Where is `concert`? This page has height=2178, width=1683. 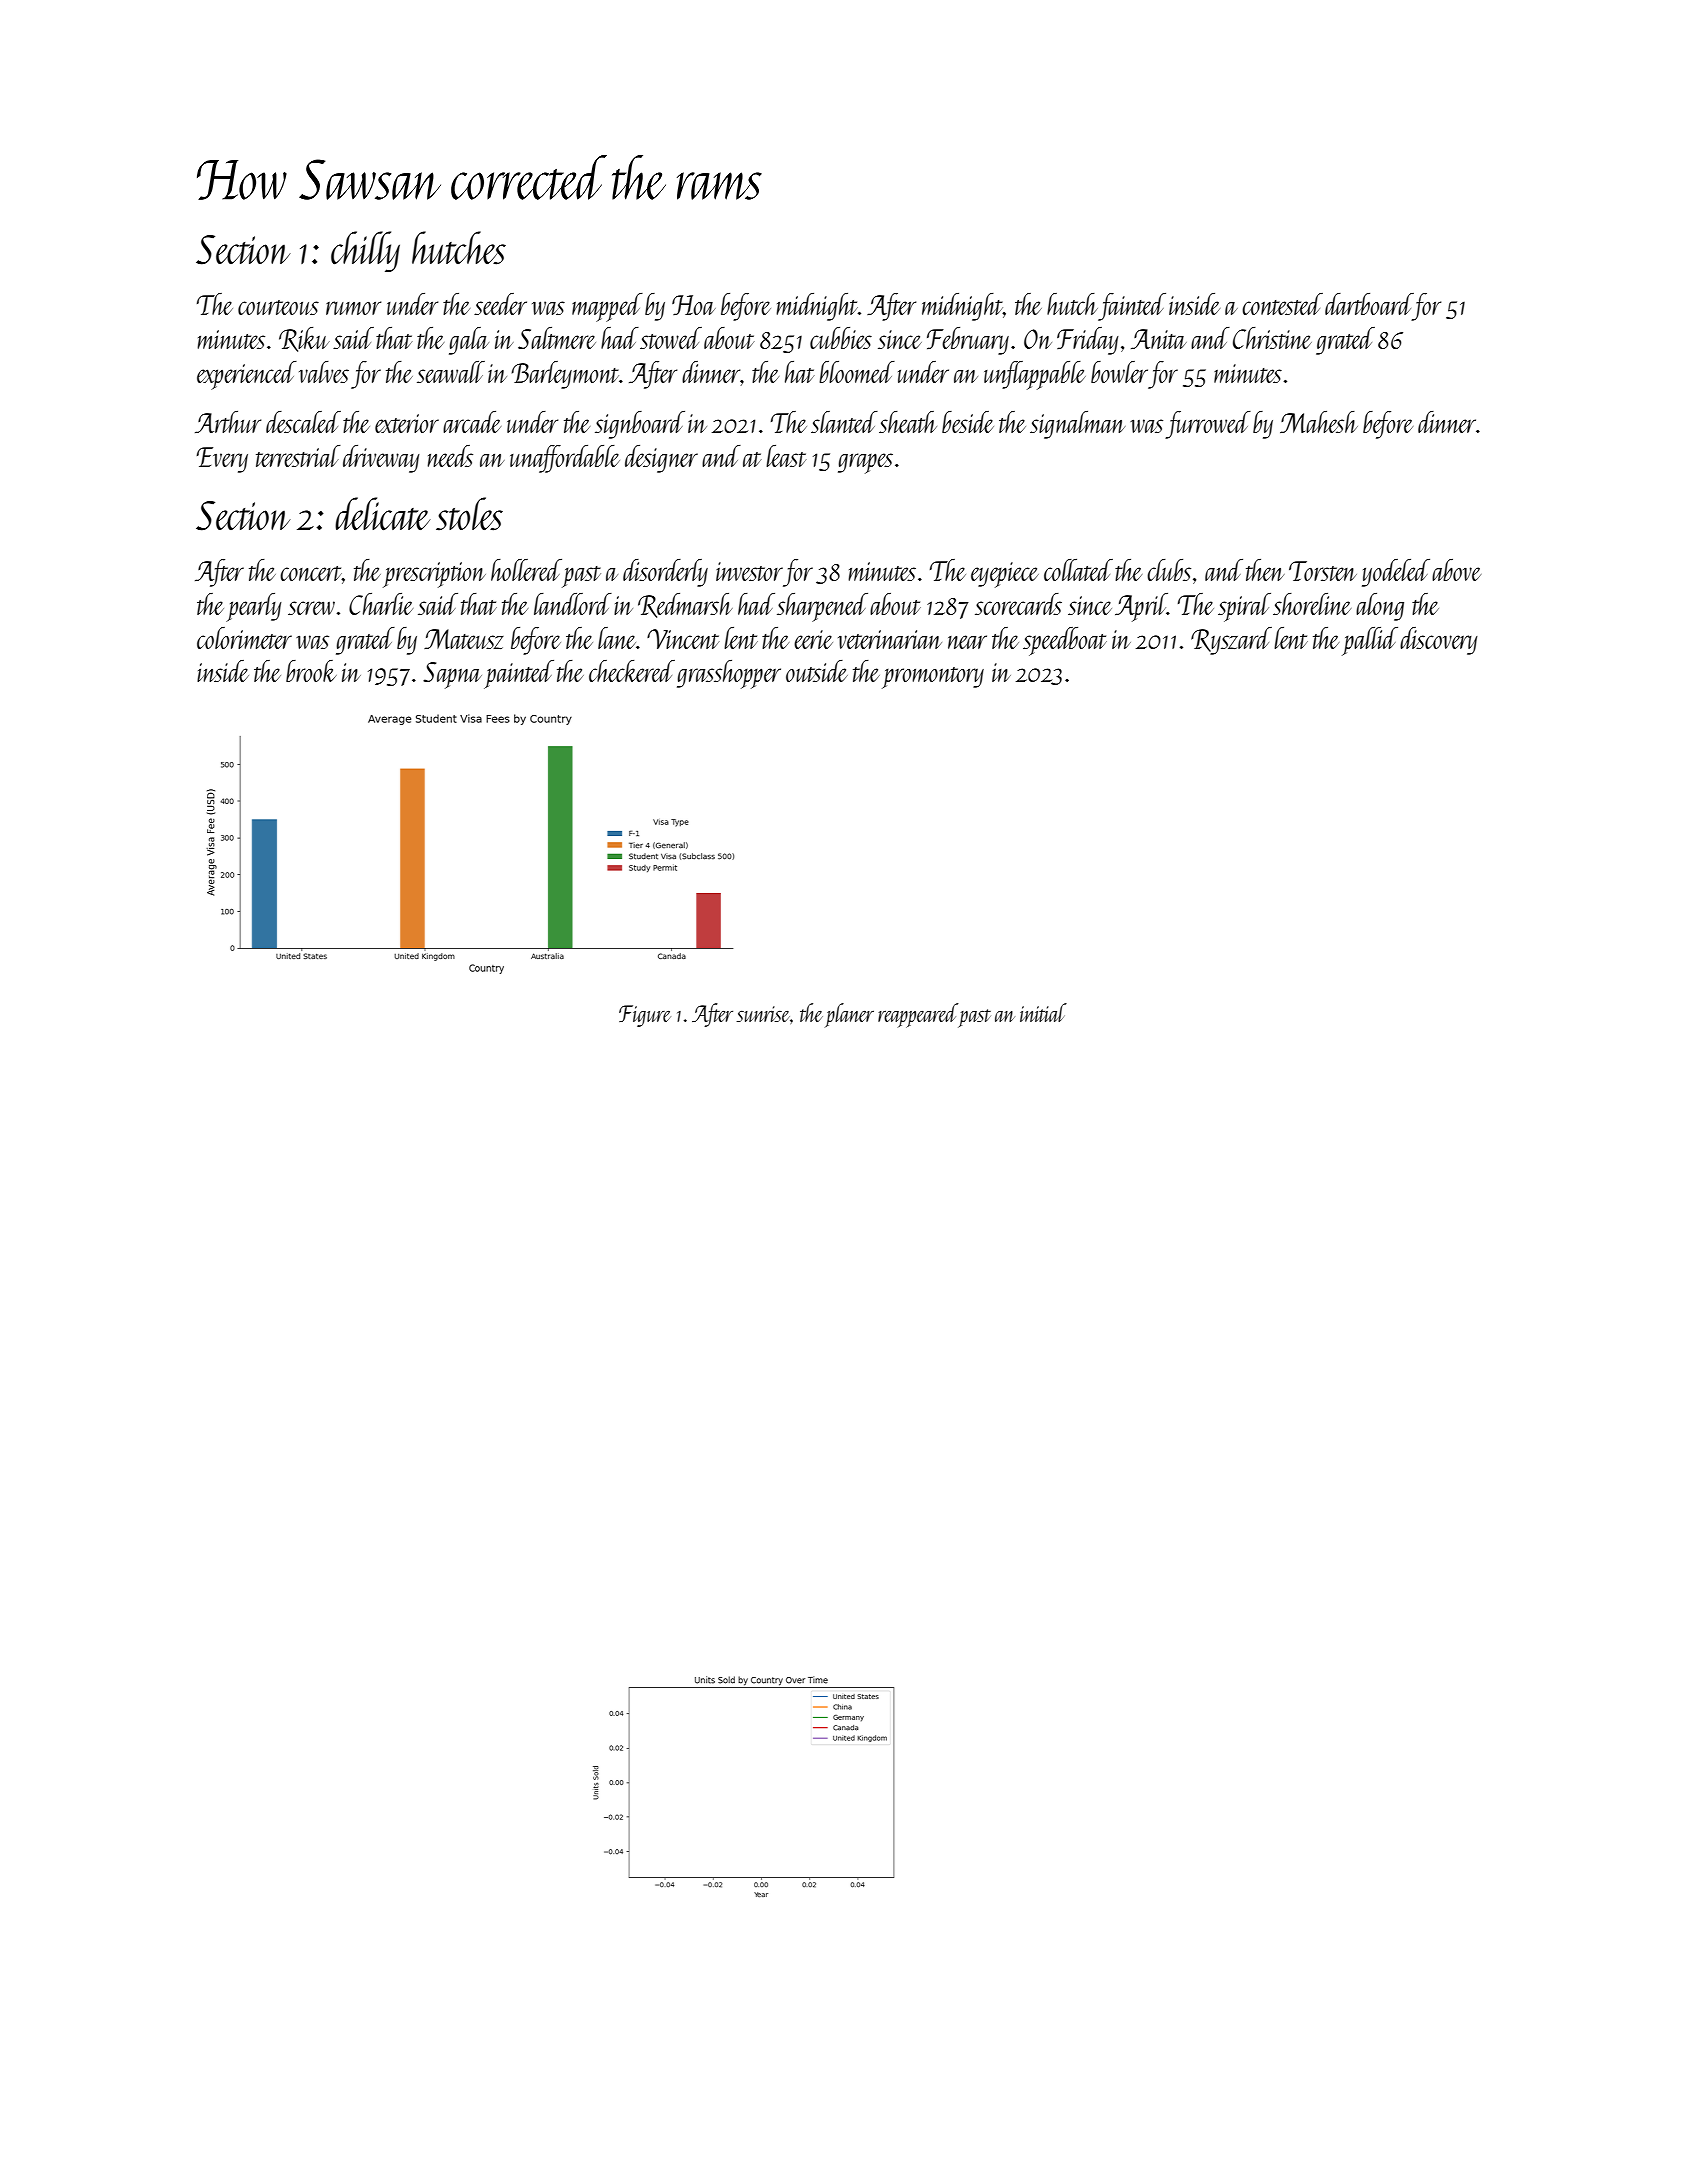 concert is located at coordinates (311, 573).
